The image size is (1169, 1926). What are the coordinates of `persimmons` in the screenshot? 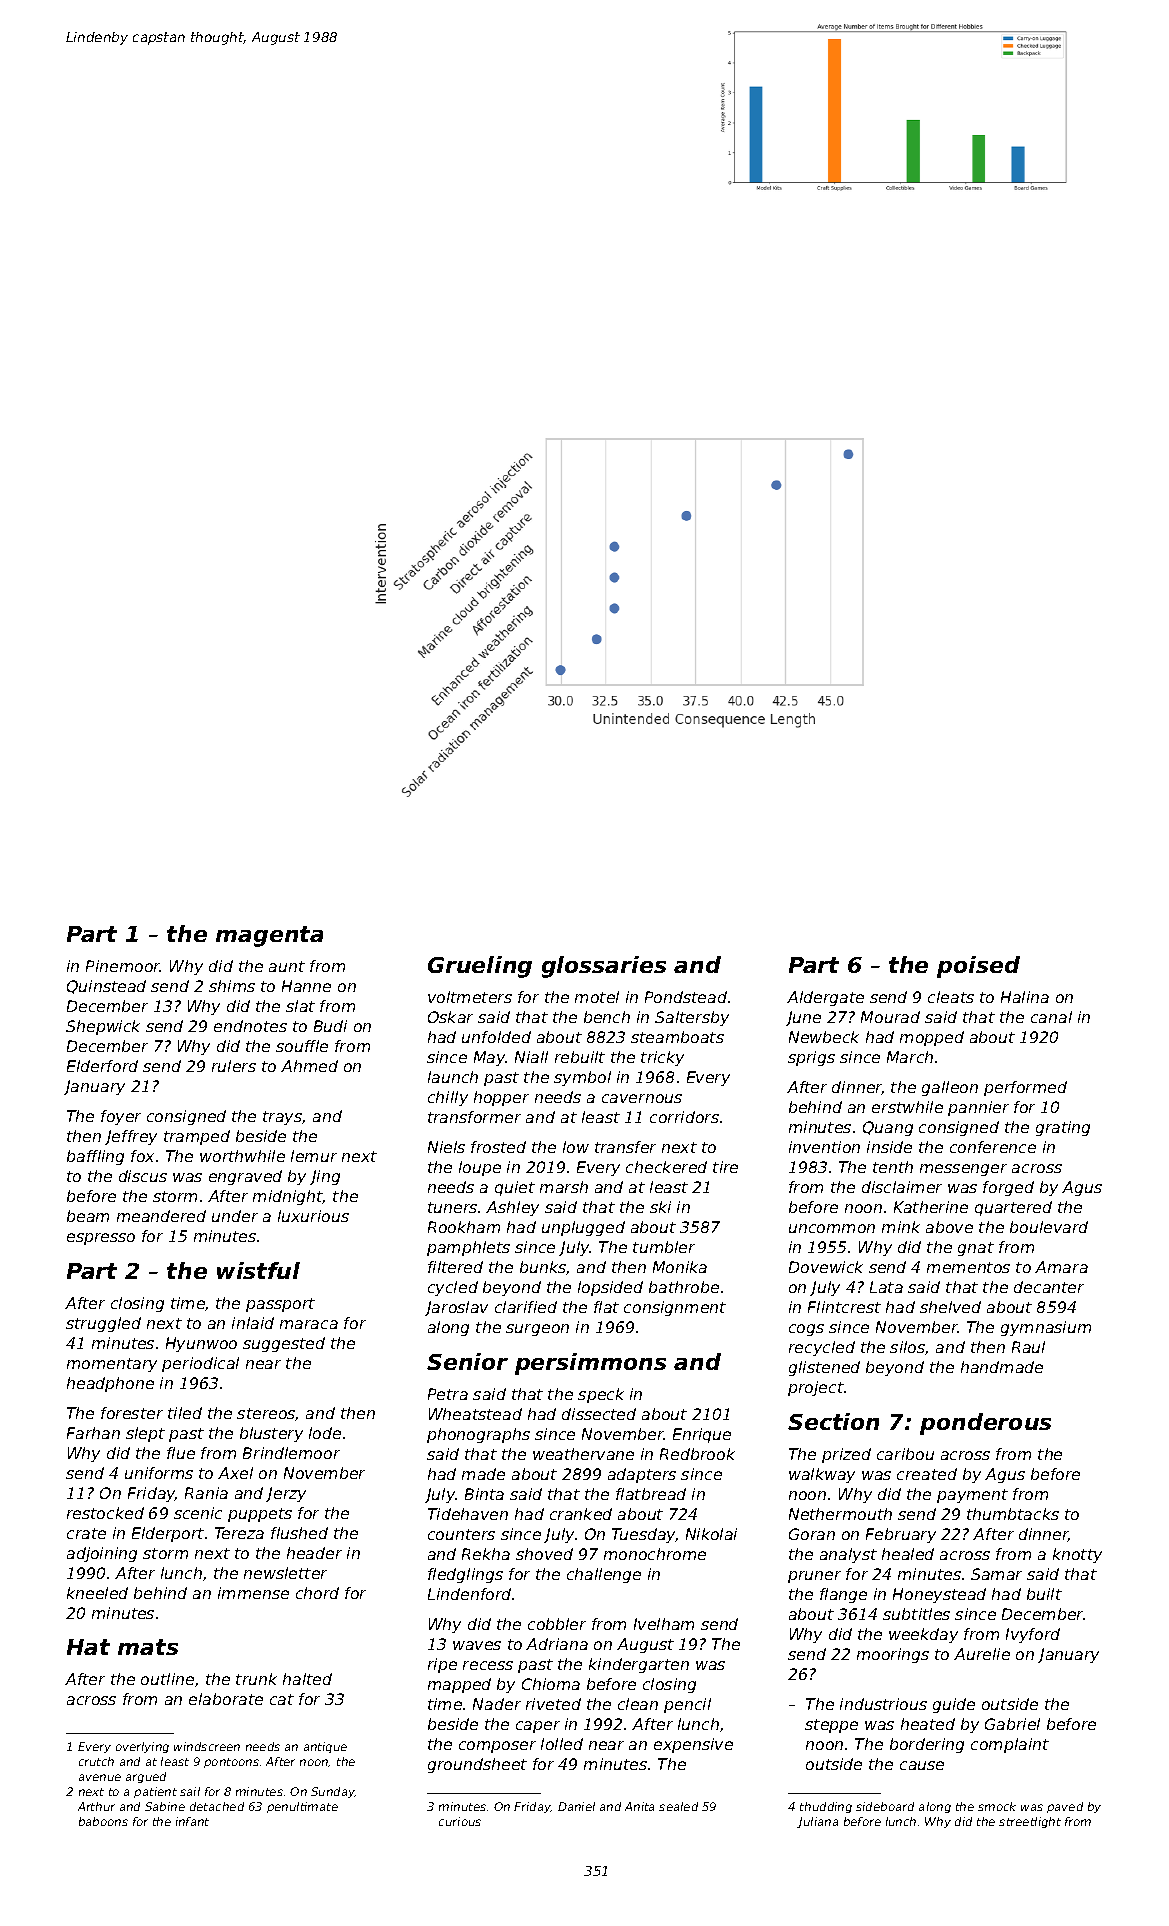 It's located at (590, 1364).
